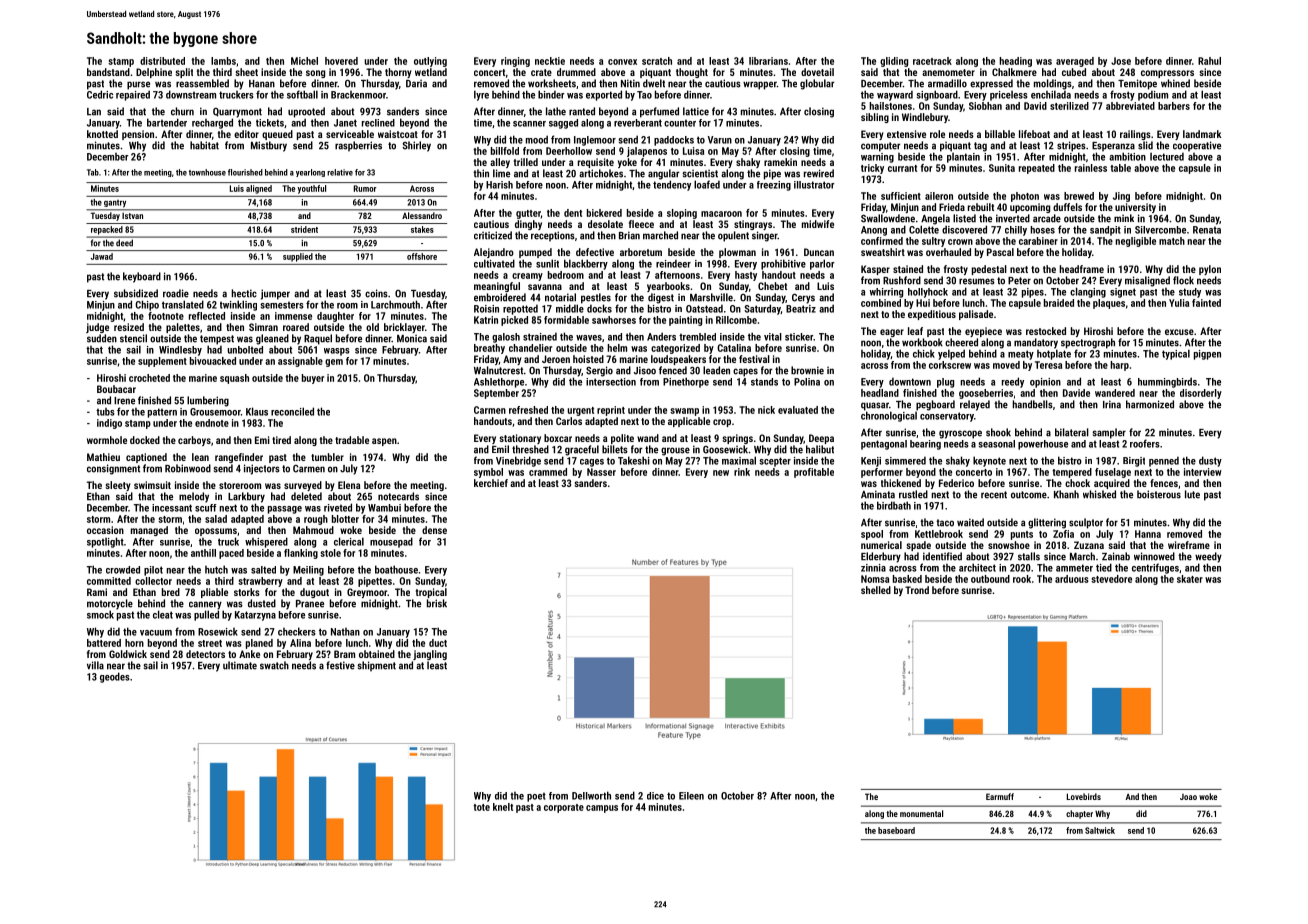  I want to click on Boubacar, so click(116, 389).
